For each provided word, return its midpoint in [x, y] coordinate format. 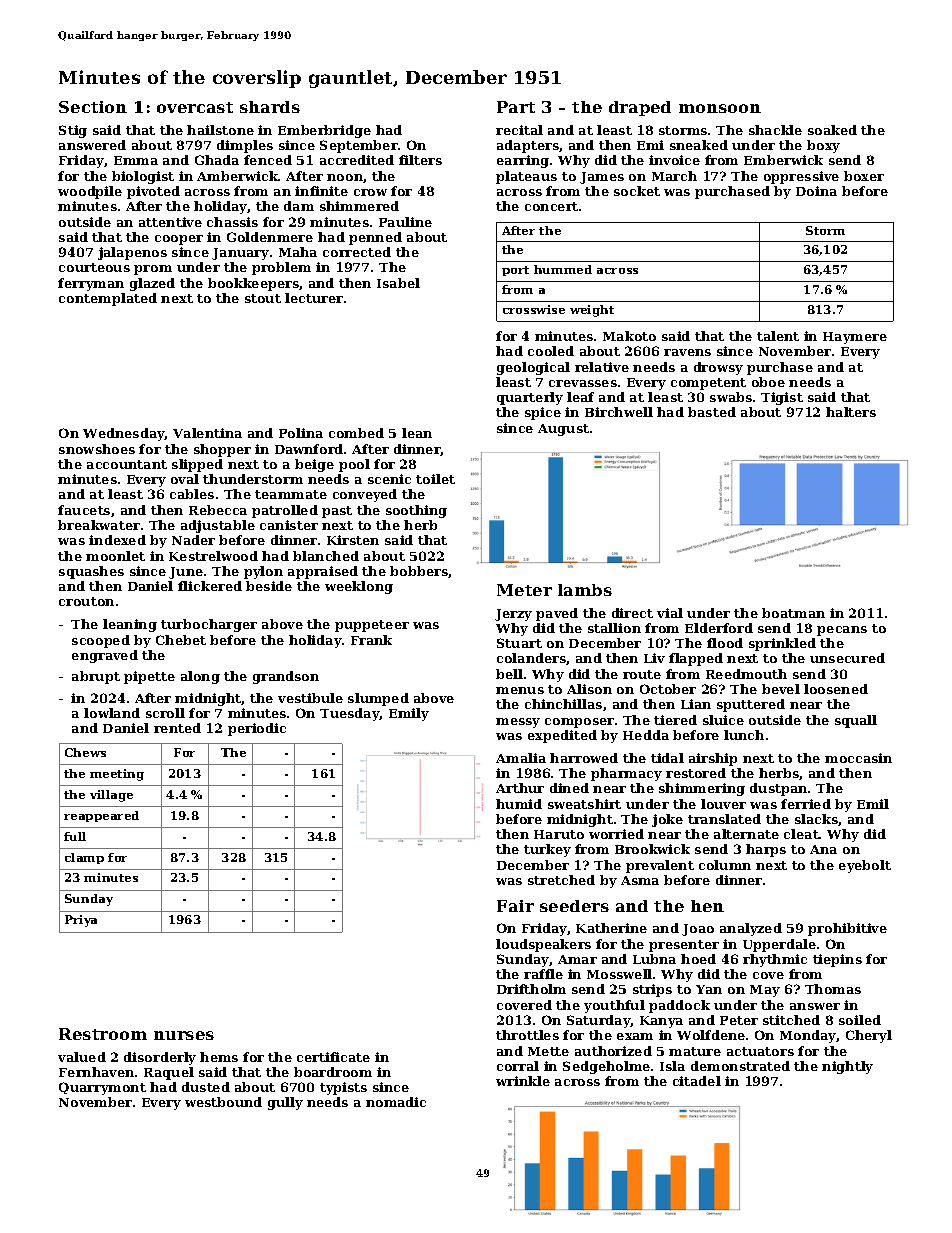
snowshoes [97, 449]
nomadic [396, 1102]
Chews [85, 752]
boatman [793, 613]
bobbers [419, 571]
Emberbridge [324, 131]
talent [778, 336]
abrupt [96, 677]
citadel [697, 1081]
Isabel [398, 283]
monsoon [720, 108]
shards [270, 107]
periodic [257, 729]
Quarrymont [102, 1088]
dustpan [778, 789]
